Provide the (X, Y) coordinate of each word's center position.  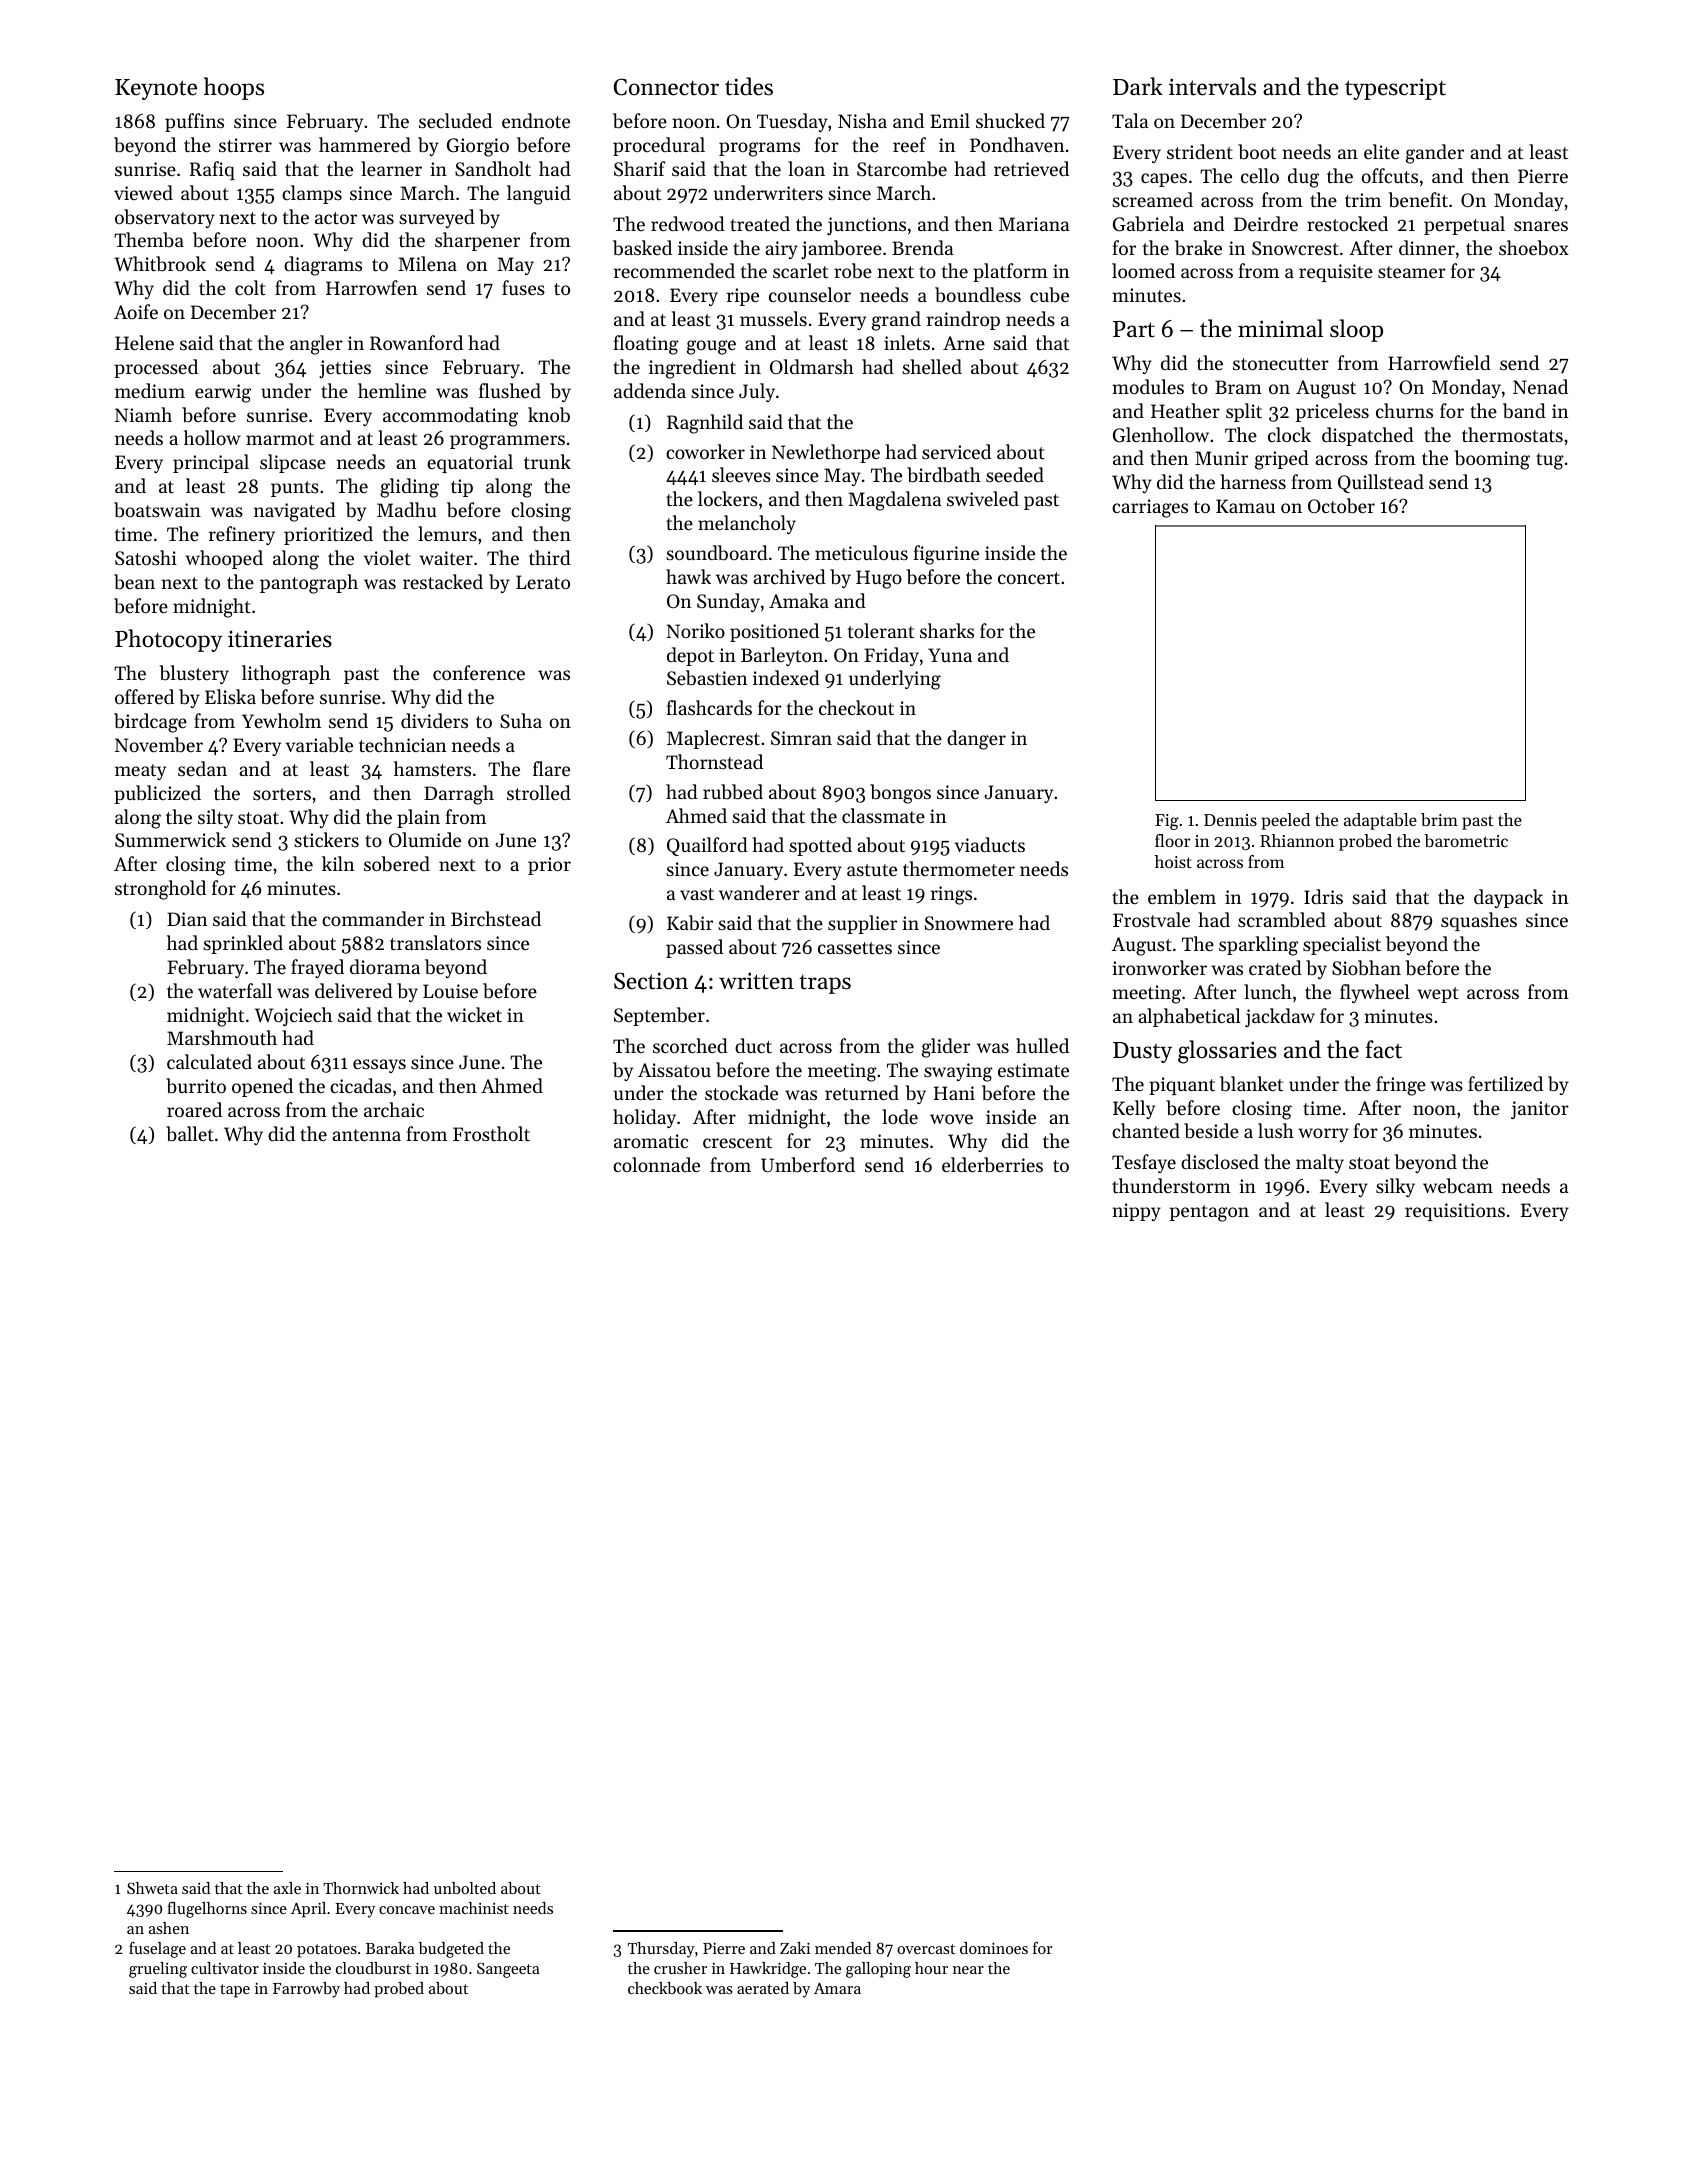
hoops (234, 88)
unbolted (465, 1888)
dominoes (994, 1948)
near (968, 1970)
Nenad (1540, 386)
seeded (1015, 474)
